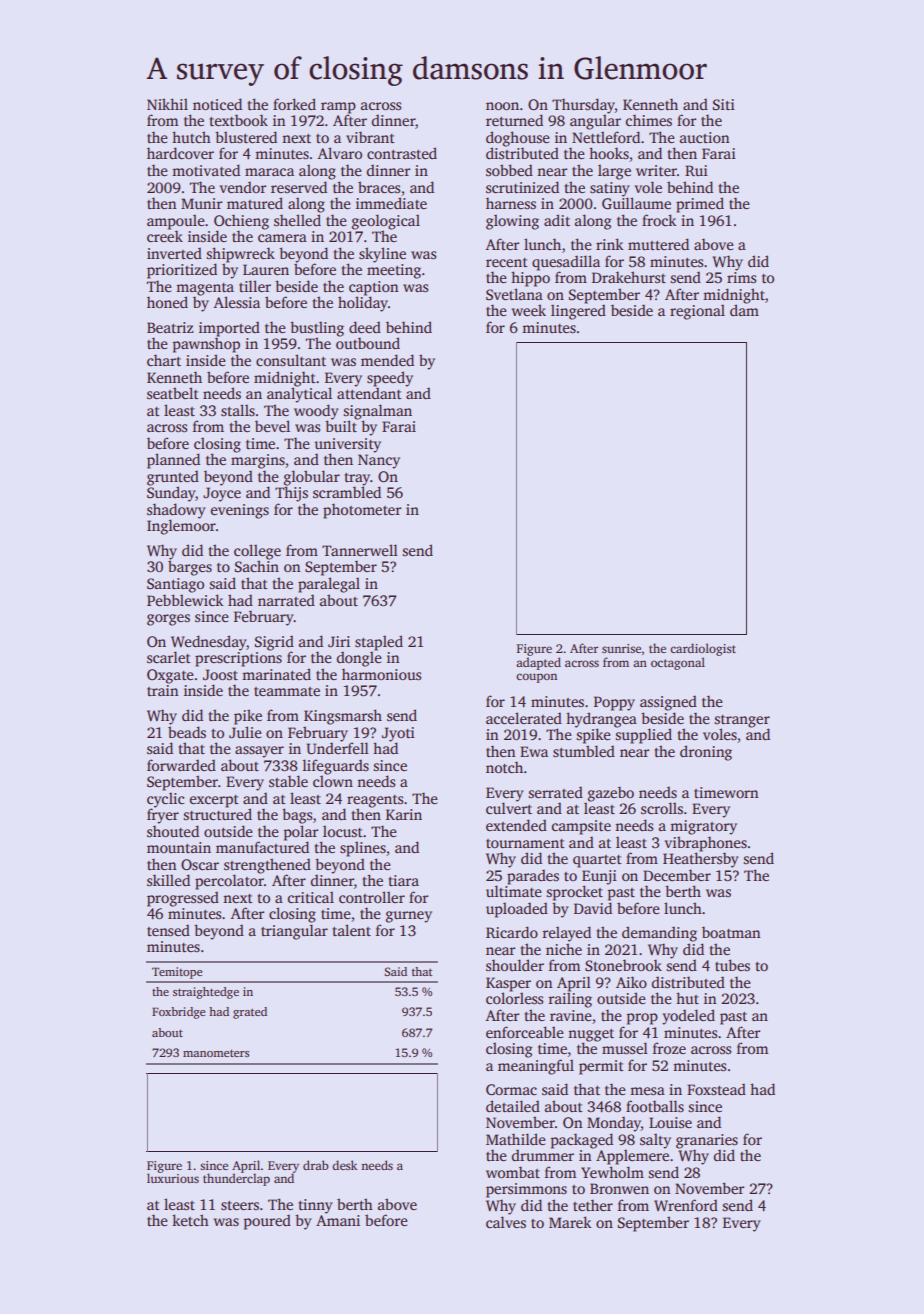 The width and height of the image is (924, 1314). Describe the element at coordinates (379, 643) in the image. I see `stapled` at that location.
